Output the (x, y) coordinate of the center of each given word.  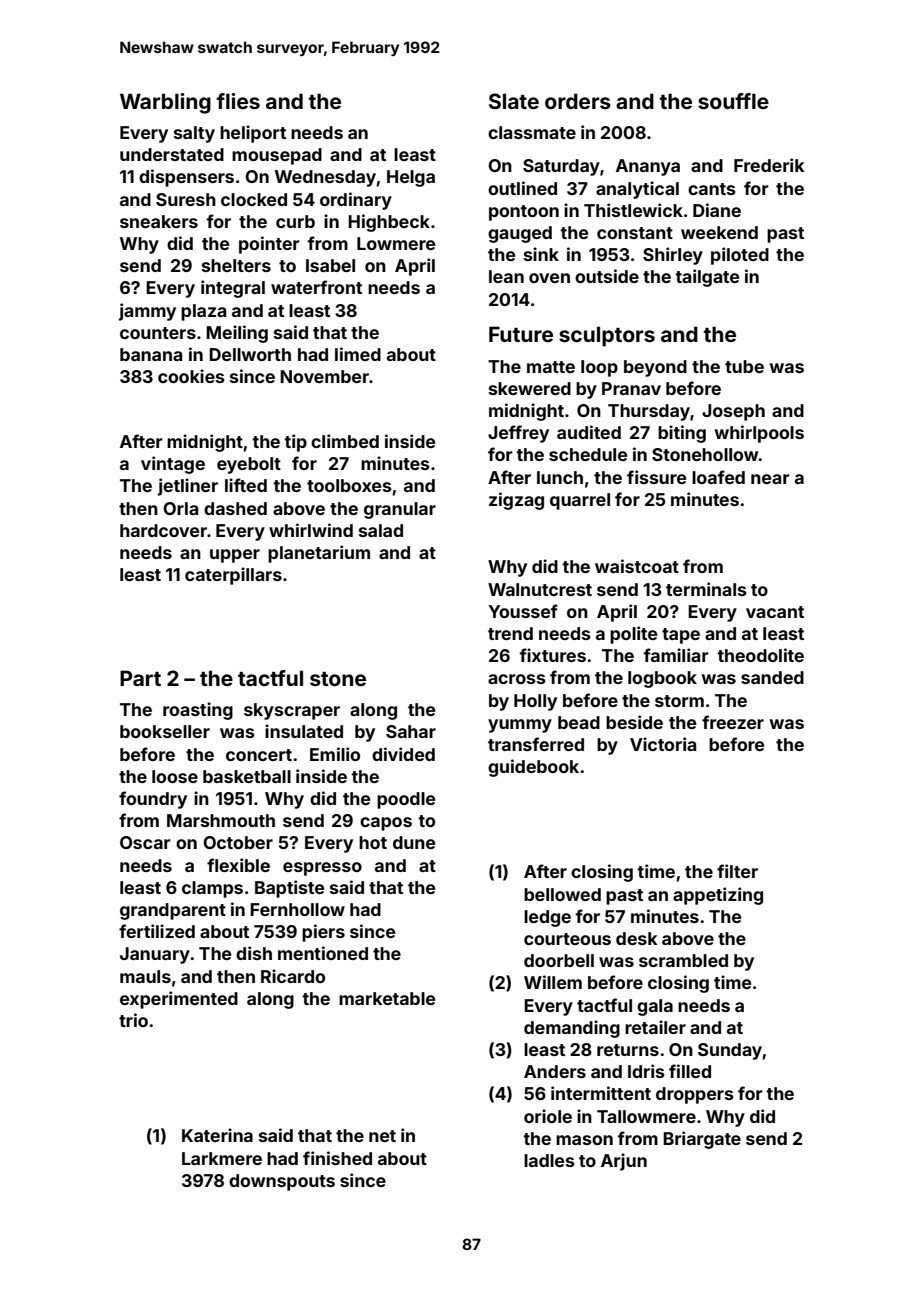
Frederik (769, 165)
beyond (655, 368)
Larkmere (222, 1158)
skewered (530, 388)
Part (140, 678)
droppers (695, 1095)
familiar (676, 655)
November (324, 376)
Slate (514, 101)
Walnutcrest (540, 589)
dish (254, 953)
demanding (572, 1029)
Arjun (624, 1162)
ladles (549, 1160)
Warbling (165, 103)
